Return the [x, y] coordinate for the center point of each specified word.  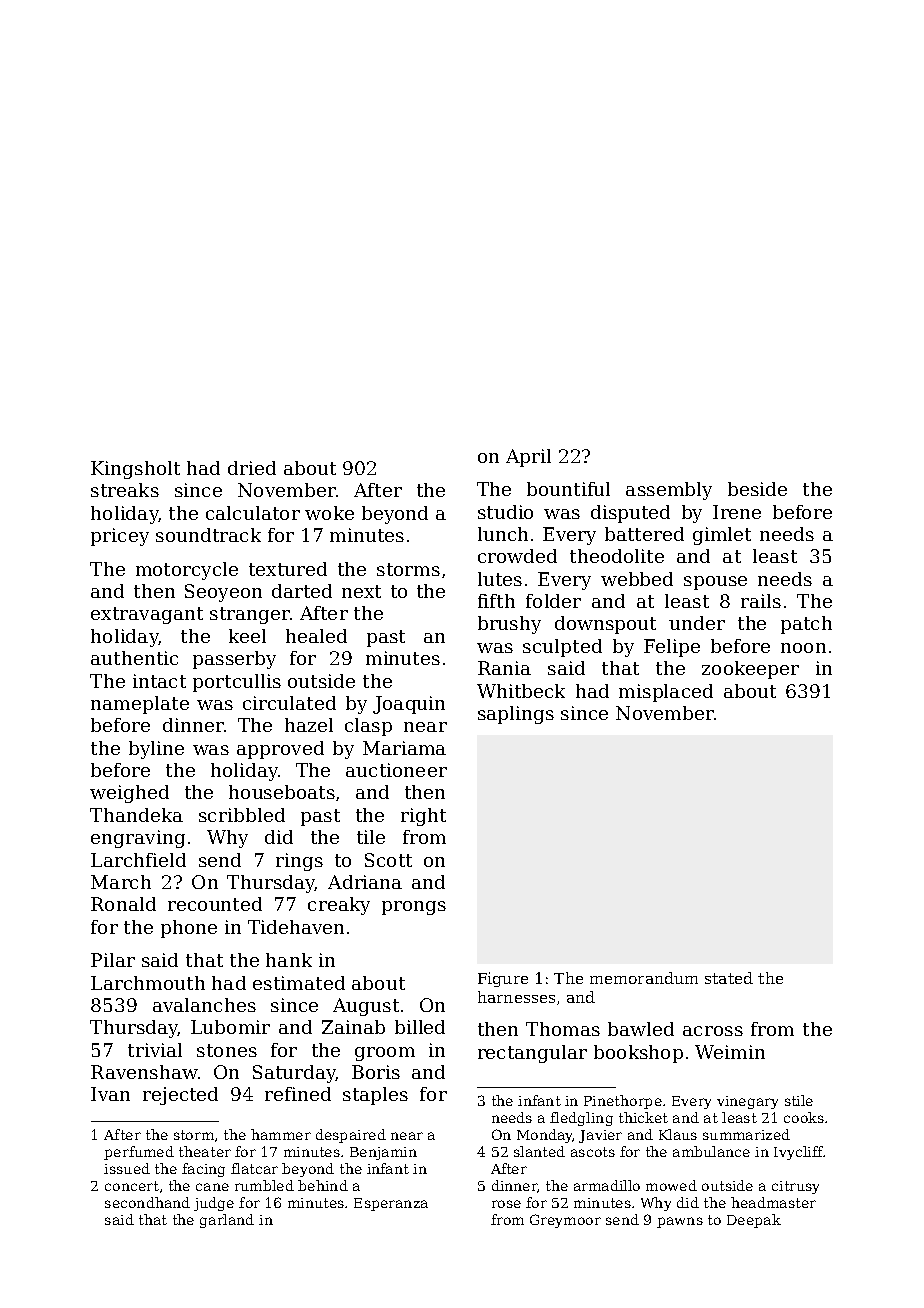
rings [299, 862]
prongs [414, 908]
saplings [516, 715]
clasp [368, 727]
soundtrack [208, 535]
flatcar [254, 1168]
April [528, 458]
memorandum [644, 978]
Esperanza [391, 1204]
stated [729, 978]
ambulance [711, 1151]
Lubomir [230, 1027]
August [366, 1007]
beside [757, 489]
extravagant [147, 615]
